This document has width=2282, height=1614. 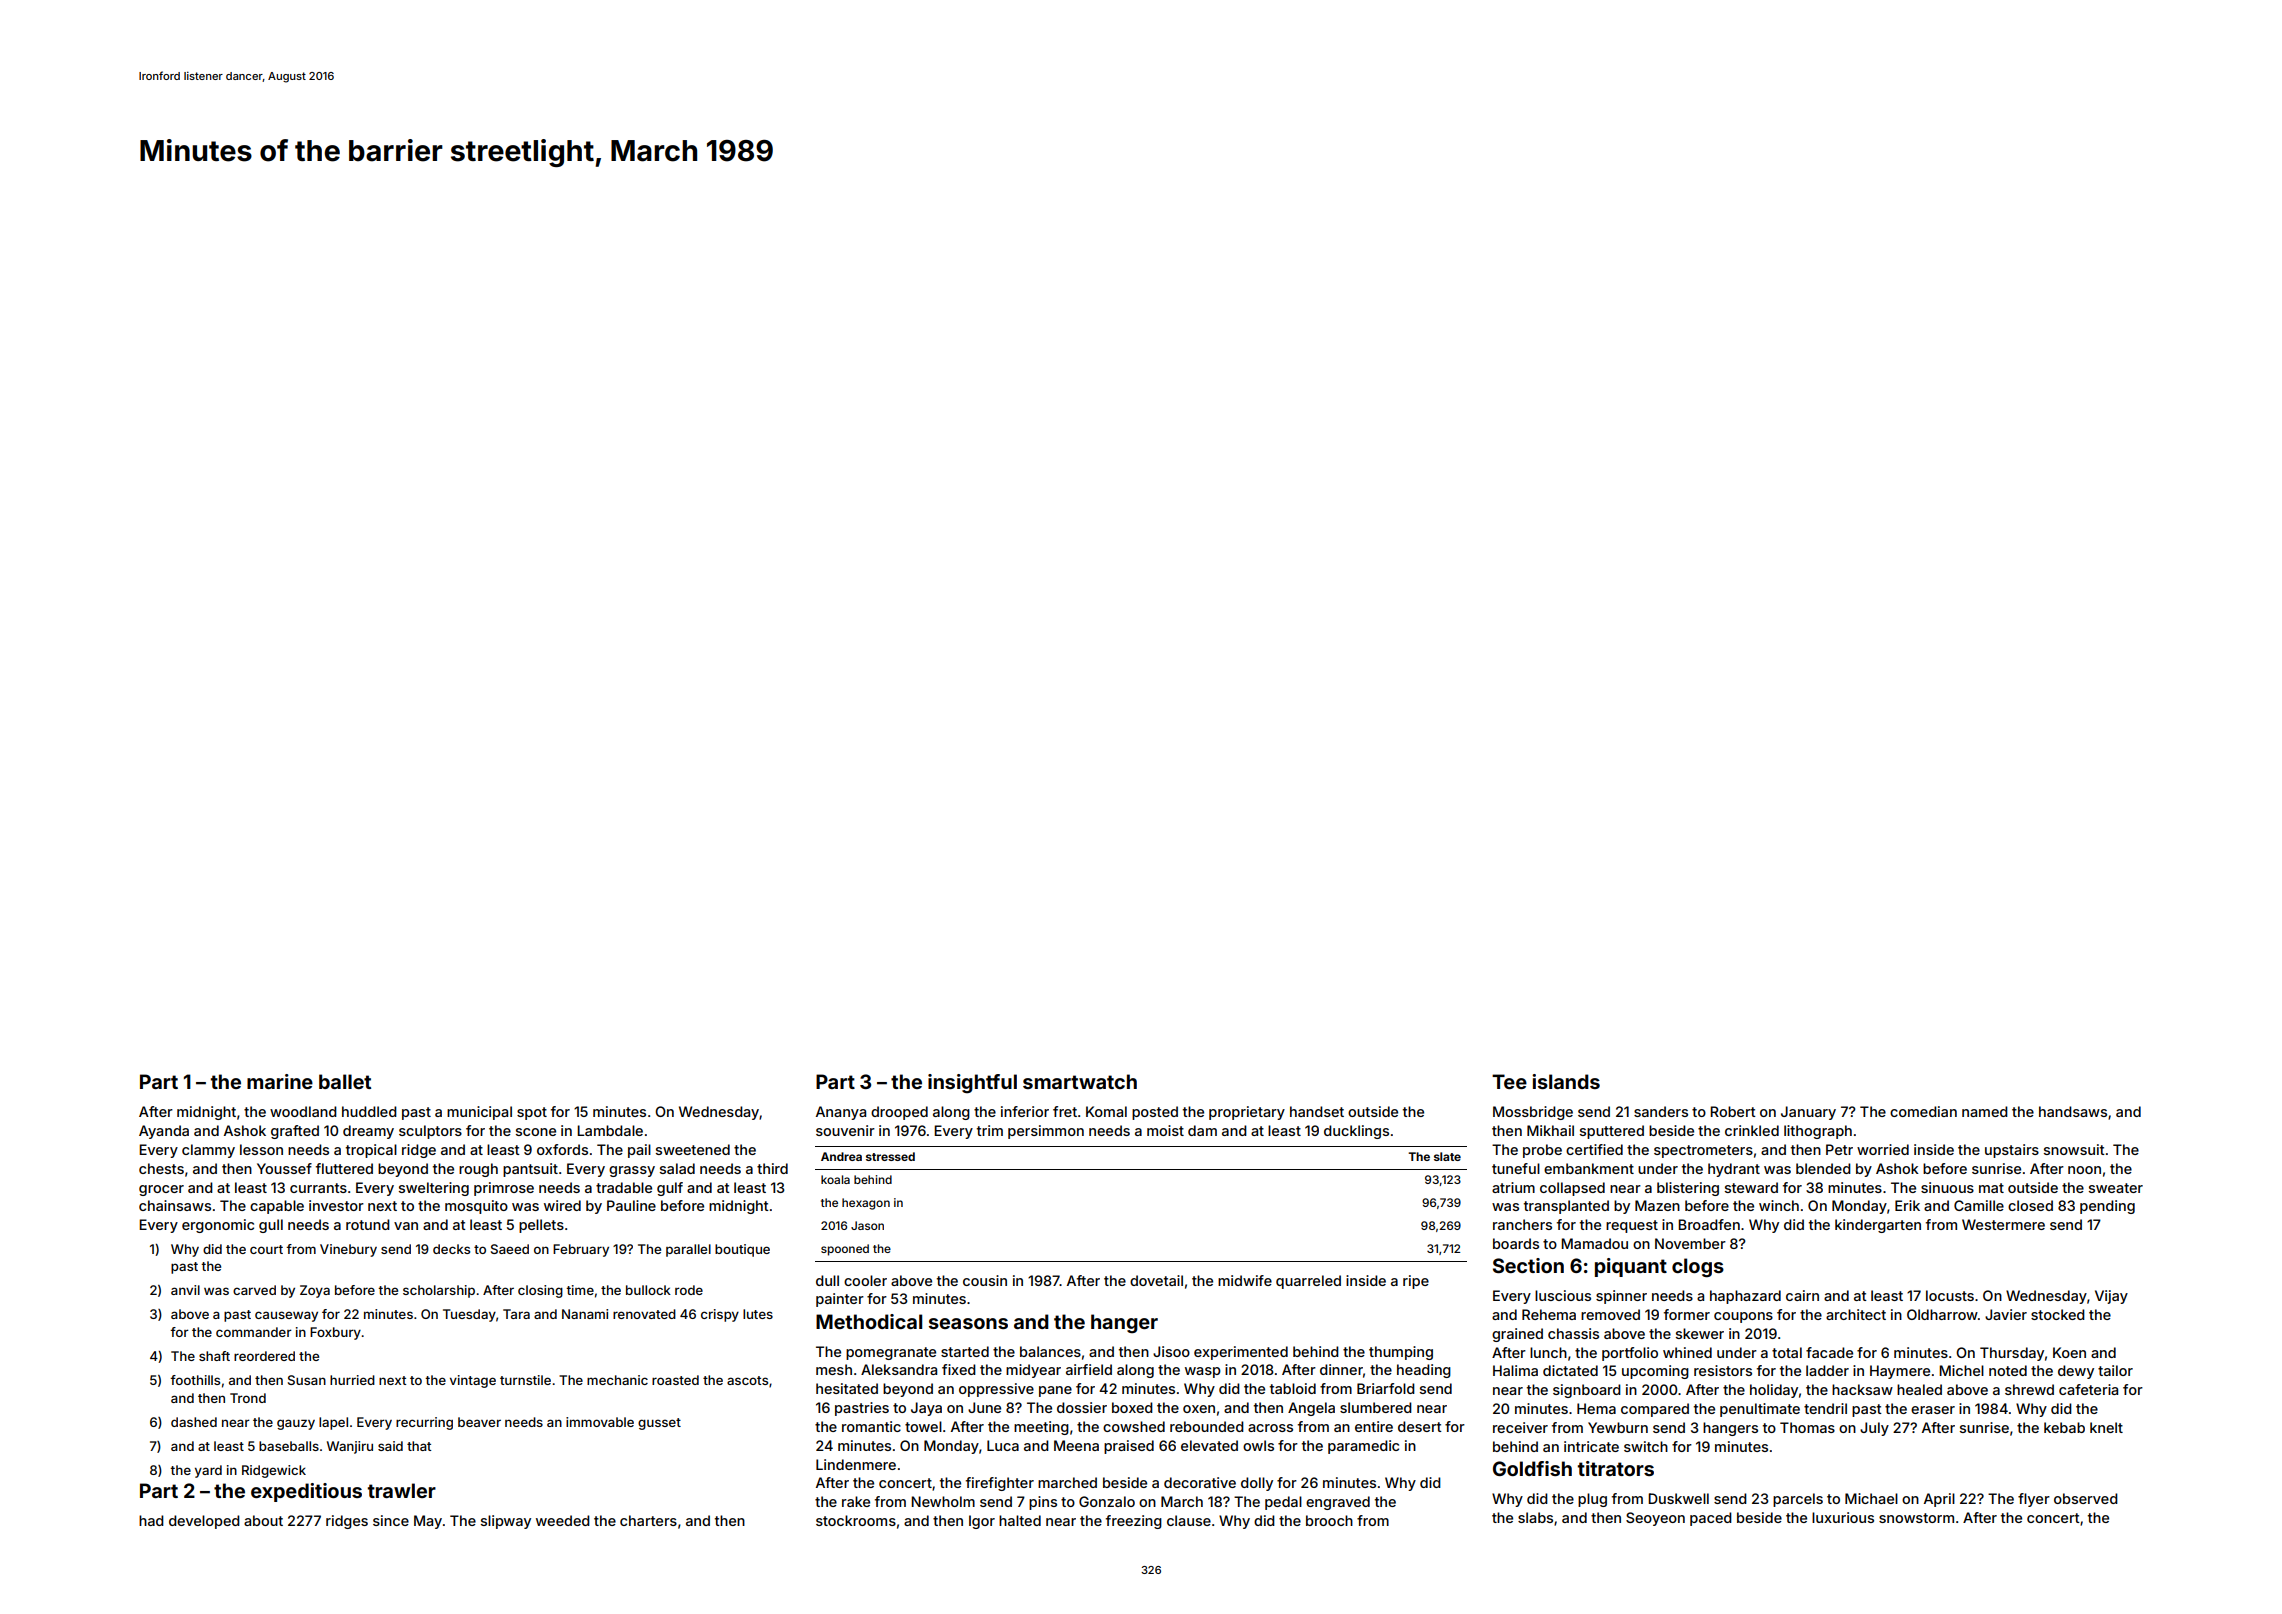 I want to click on about, so click(x=263, y=1520).
